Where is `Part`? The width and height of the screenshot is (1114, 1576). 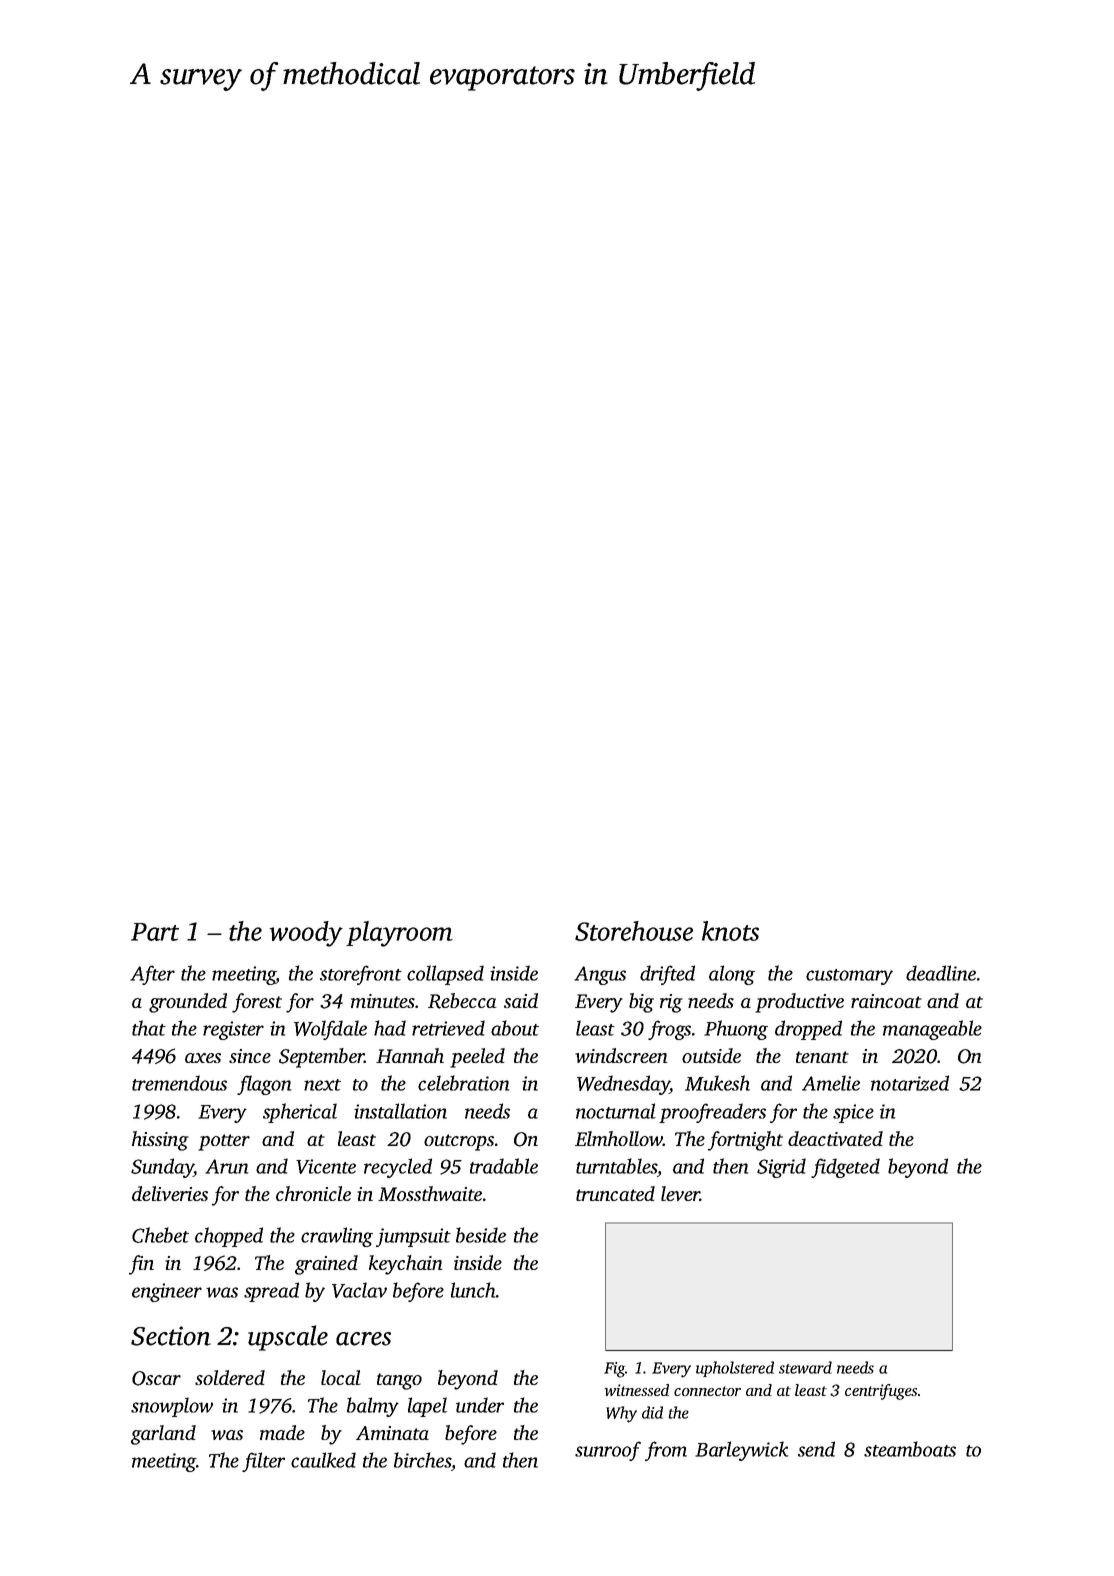 Part is located at coordinates (155, 932).
